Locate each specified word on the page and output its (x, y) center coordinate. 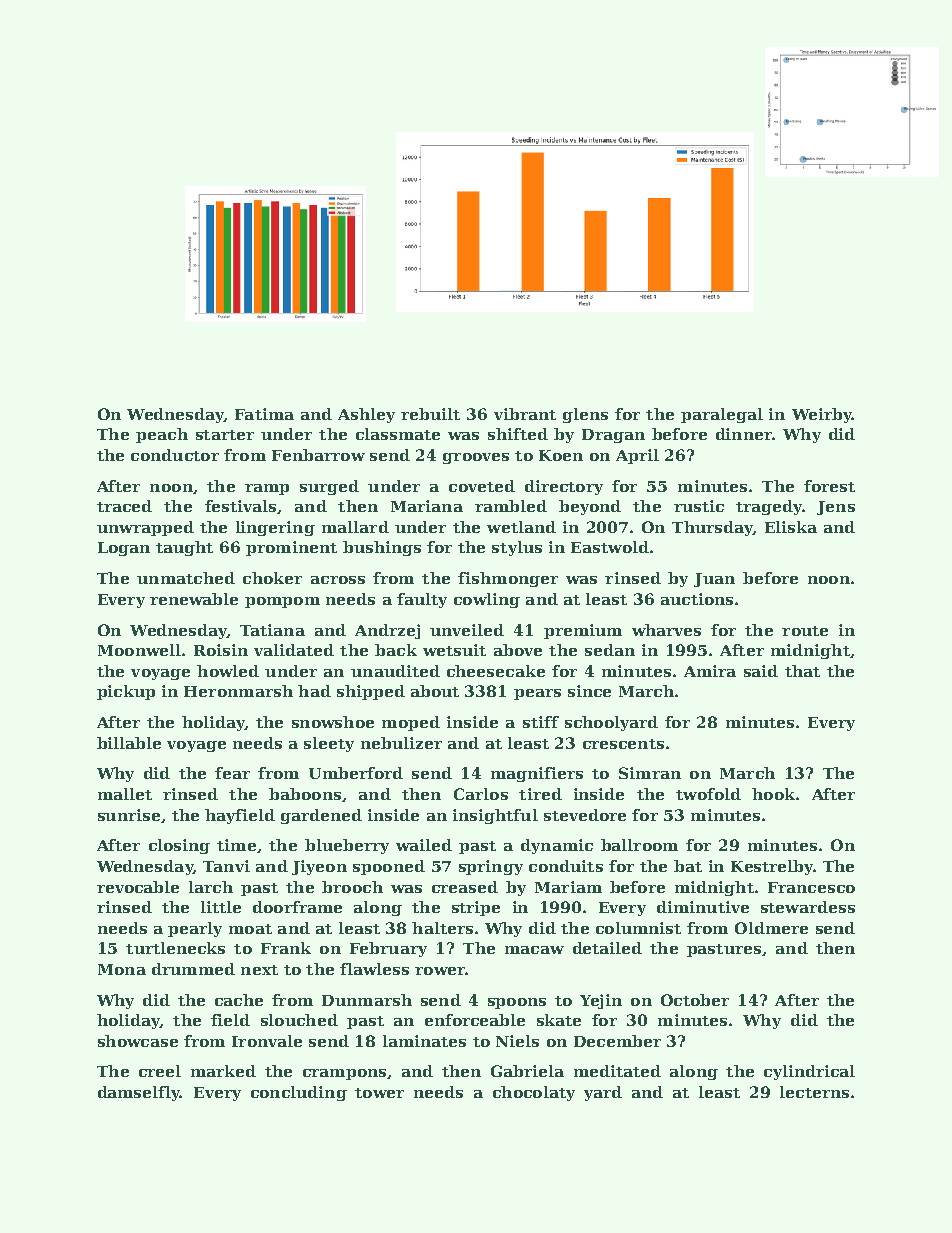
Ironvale (267, 1041)
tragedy (769, 507)
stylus (517, 548)
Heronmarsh (238, 691)
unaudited (395, 671)
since (589, 691)
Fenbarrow (318, 455)
